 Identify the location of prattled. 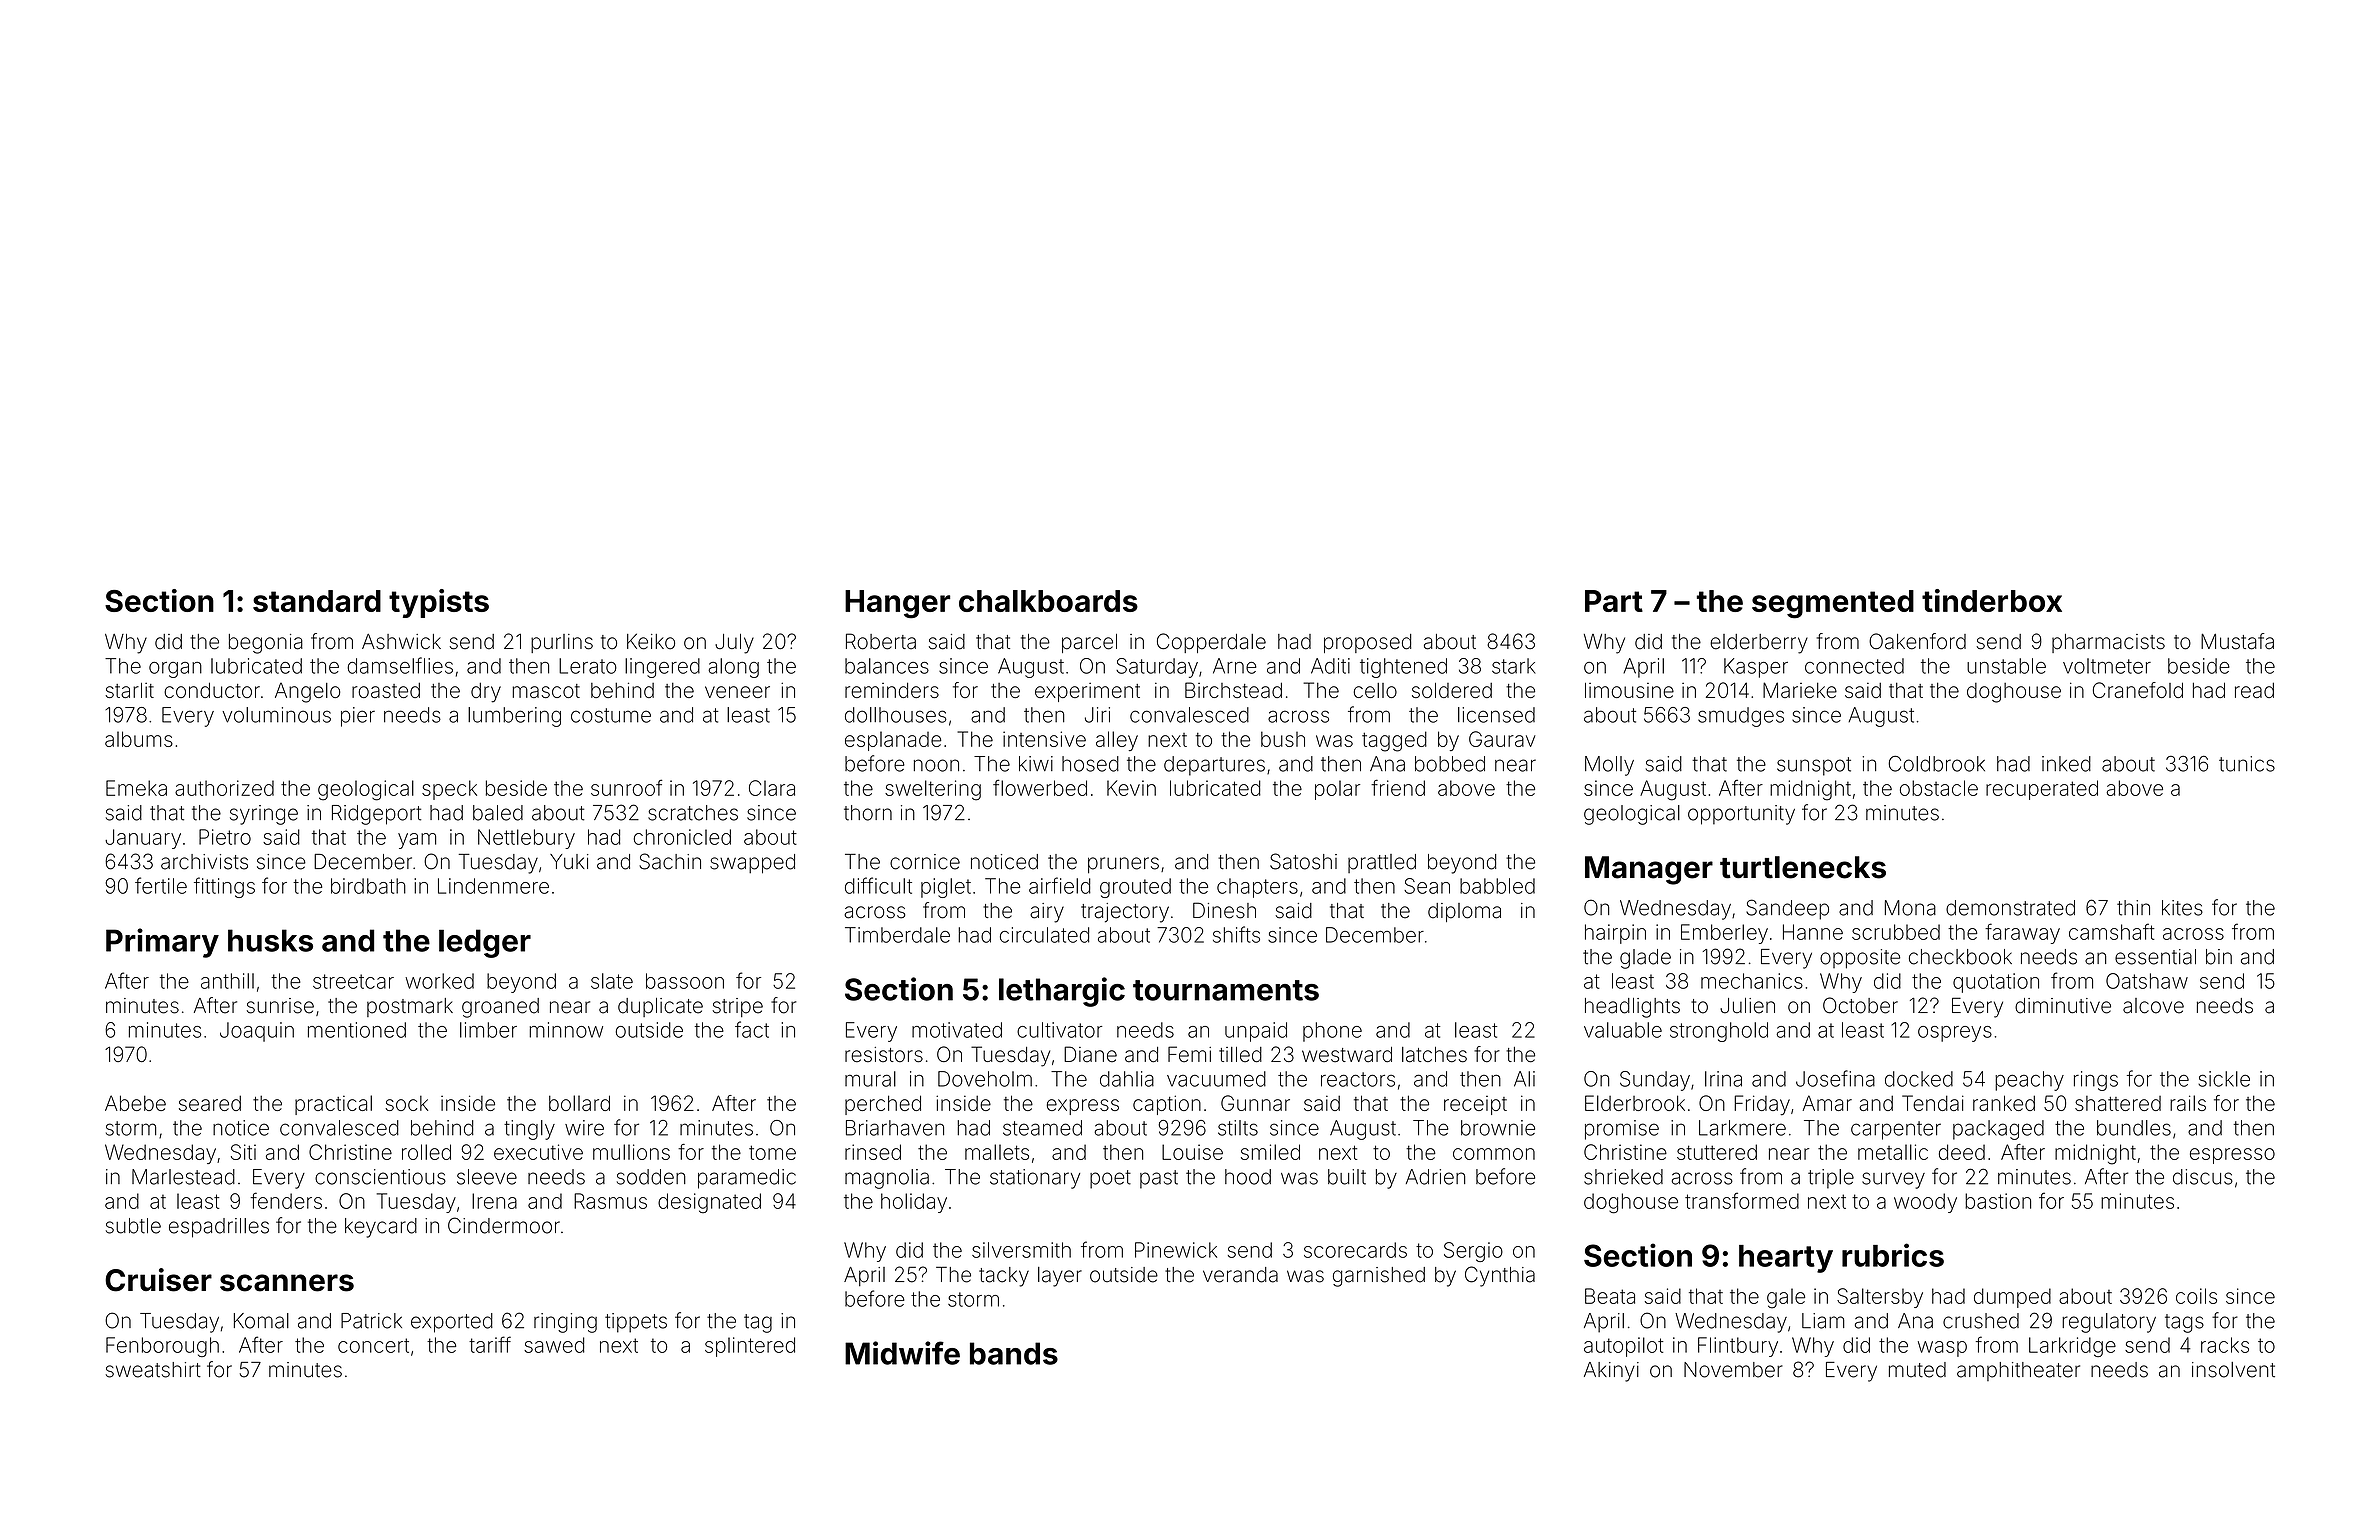
(1382, 863).
